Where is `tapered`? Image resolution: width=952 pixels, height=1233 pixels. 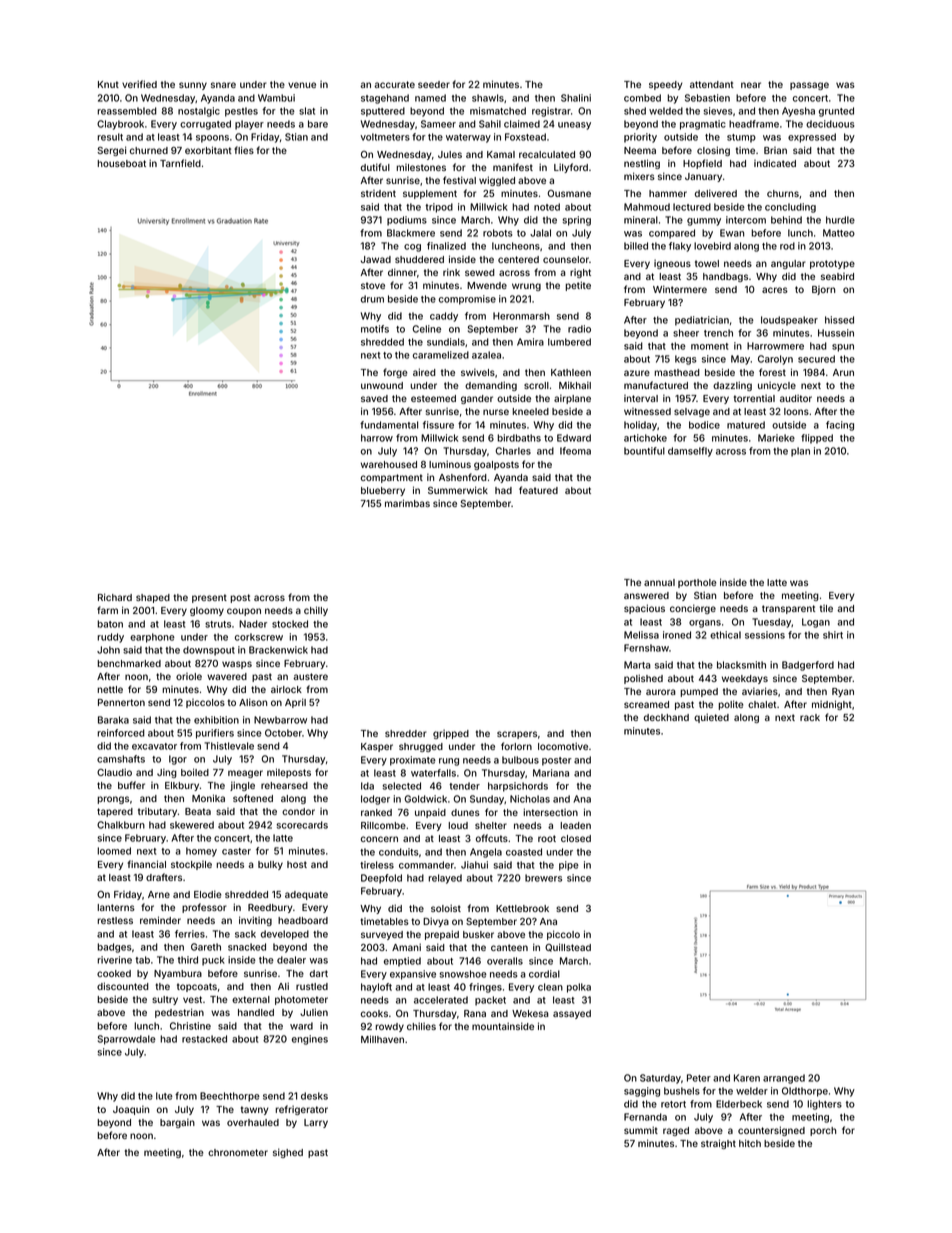
tapered is located at coordinates (115, 812).
